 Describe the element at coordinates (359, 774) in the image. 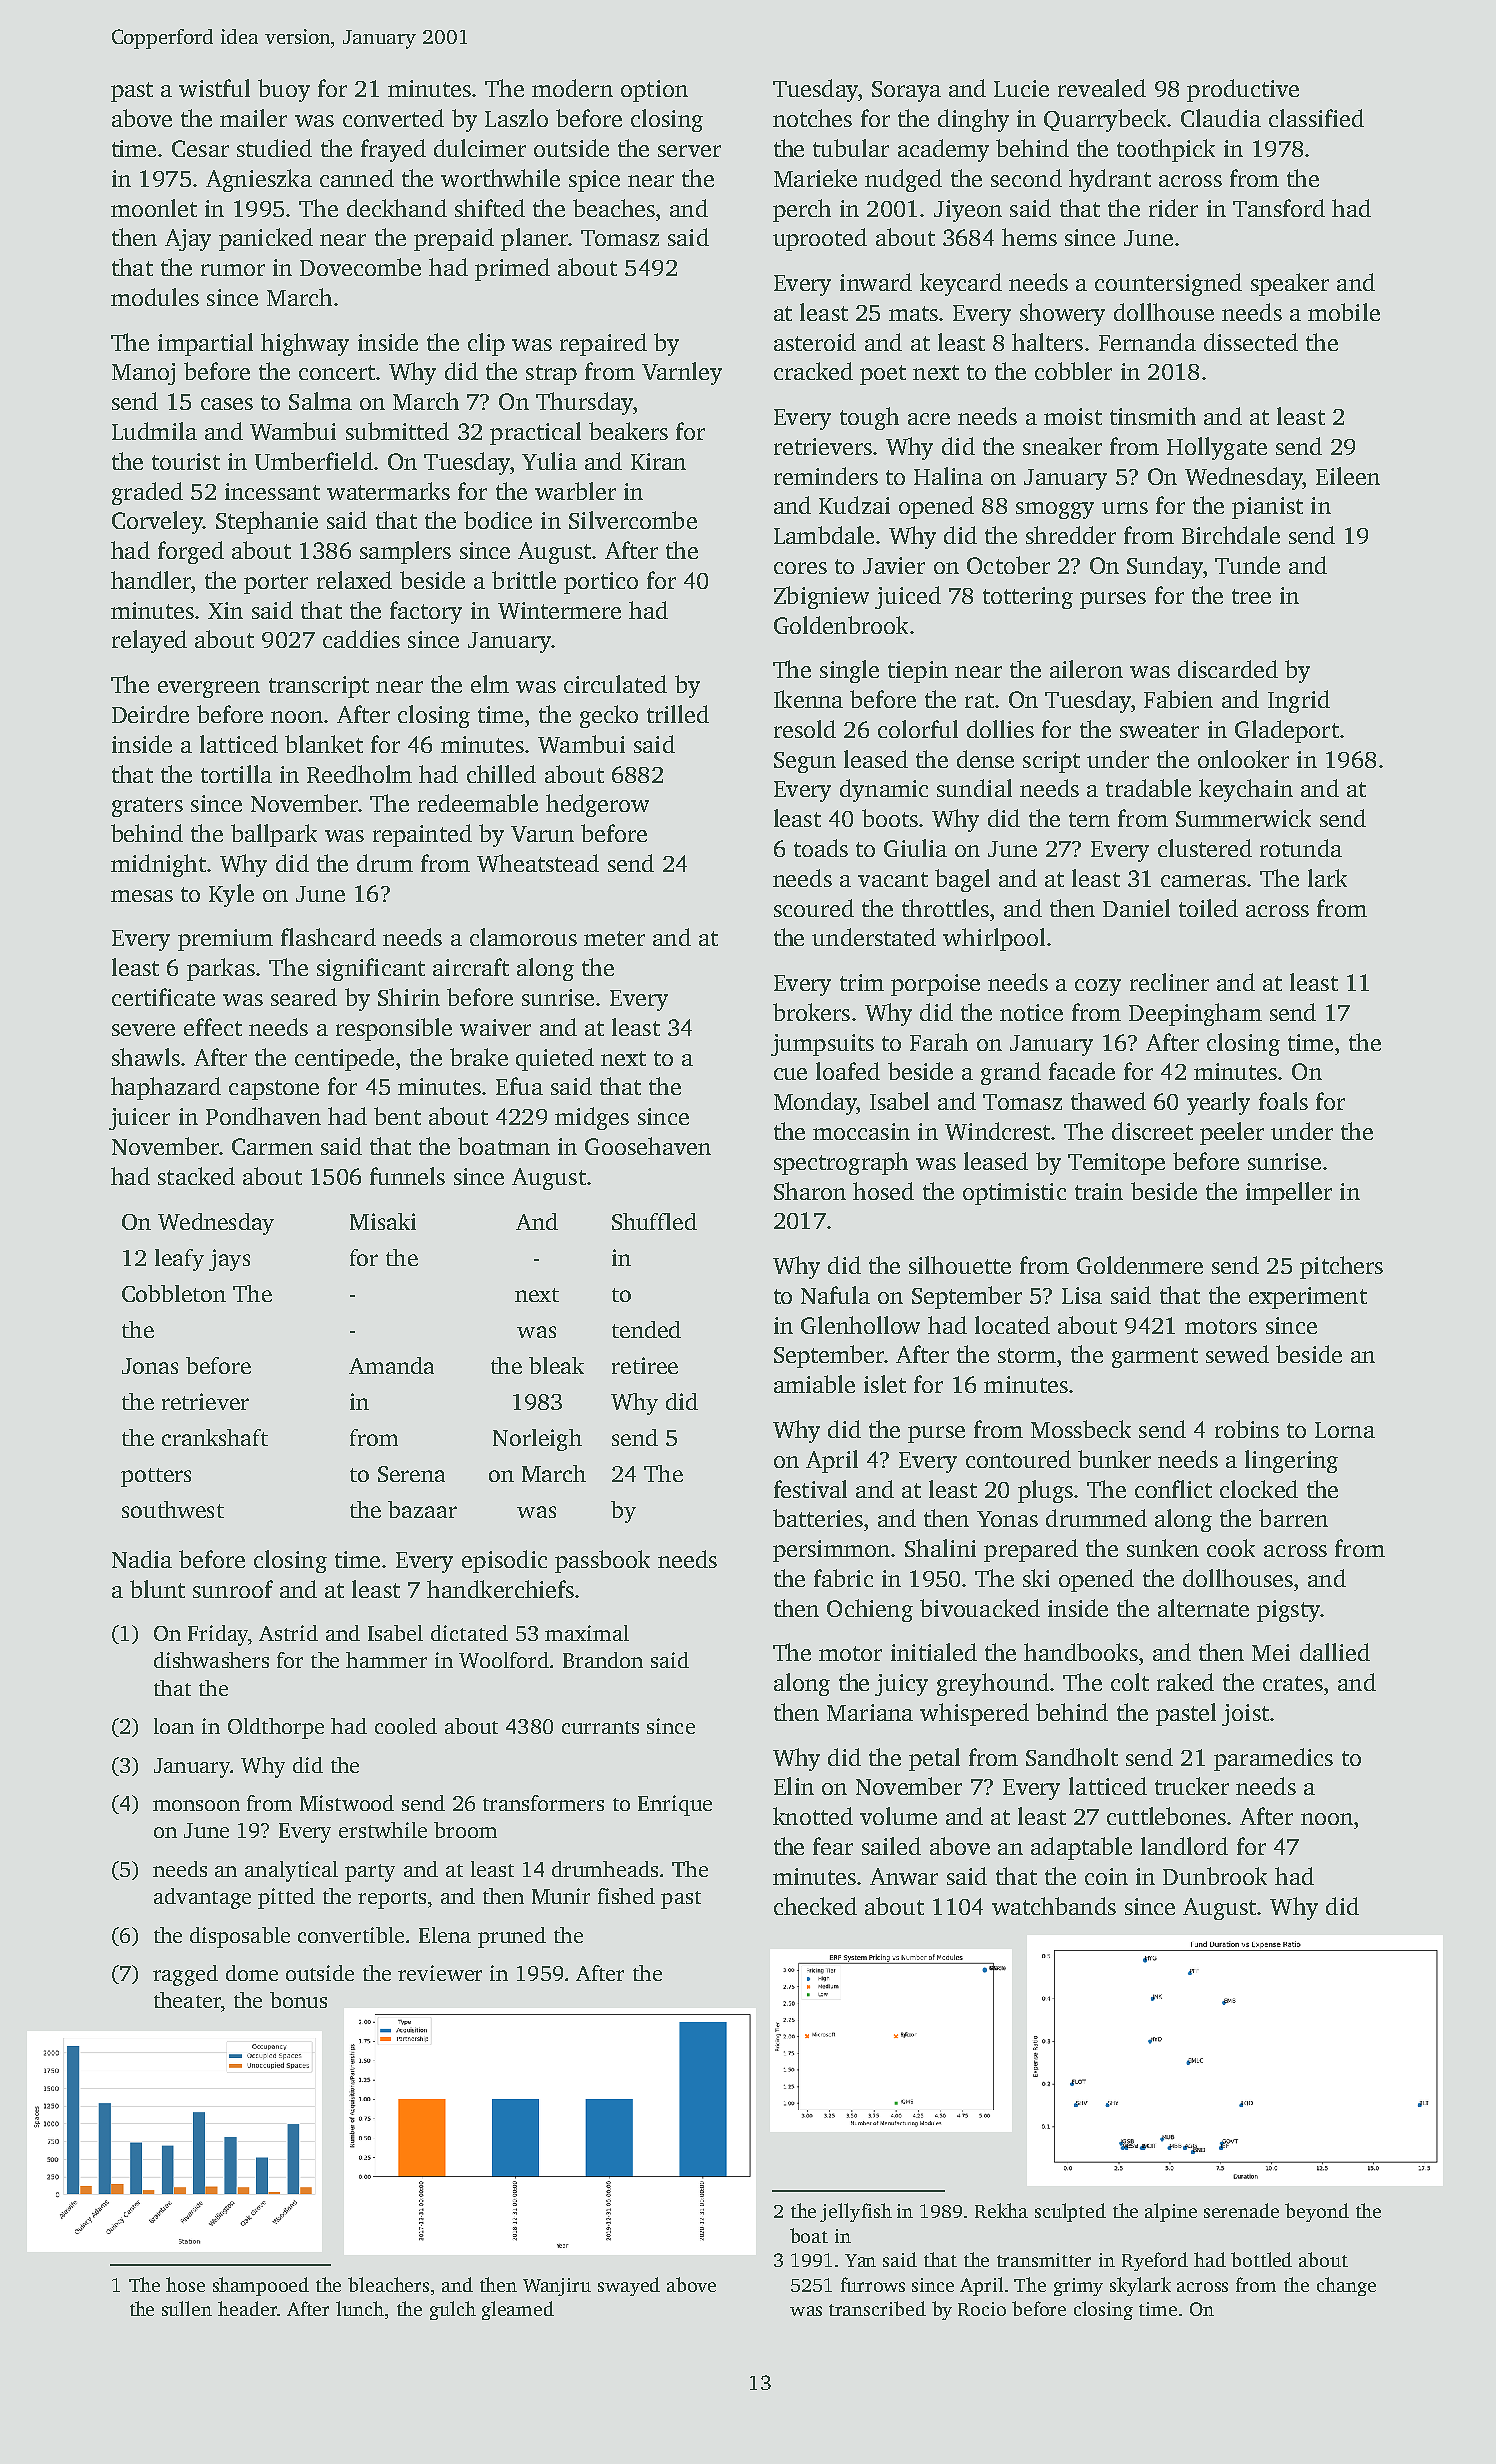

I see `Reedholm` at that location.
